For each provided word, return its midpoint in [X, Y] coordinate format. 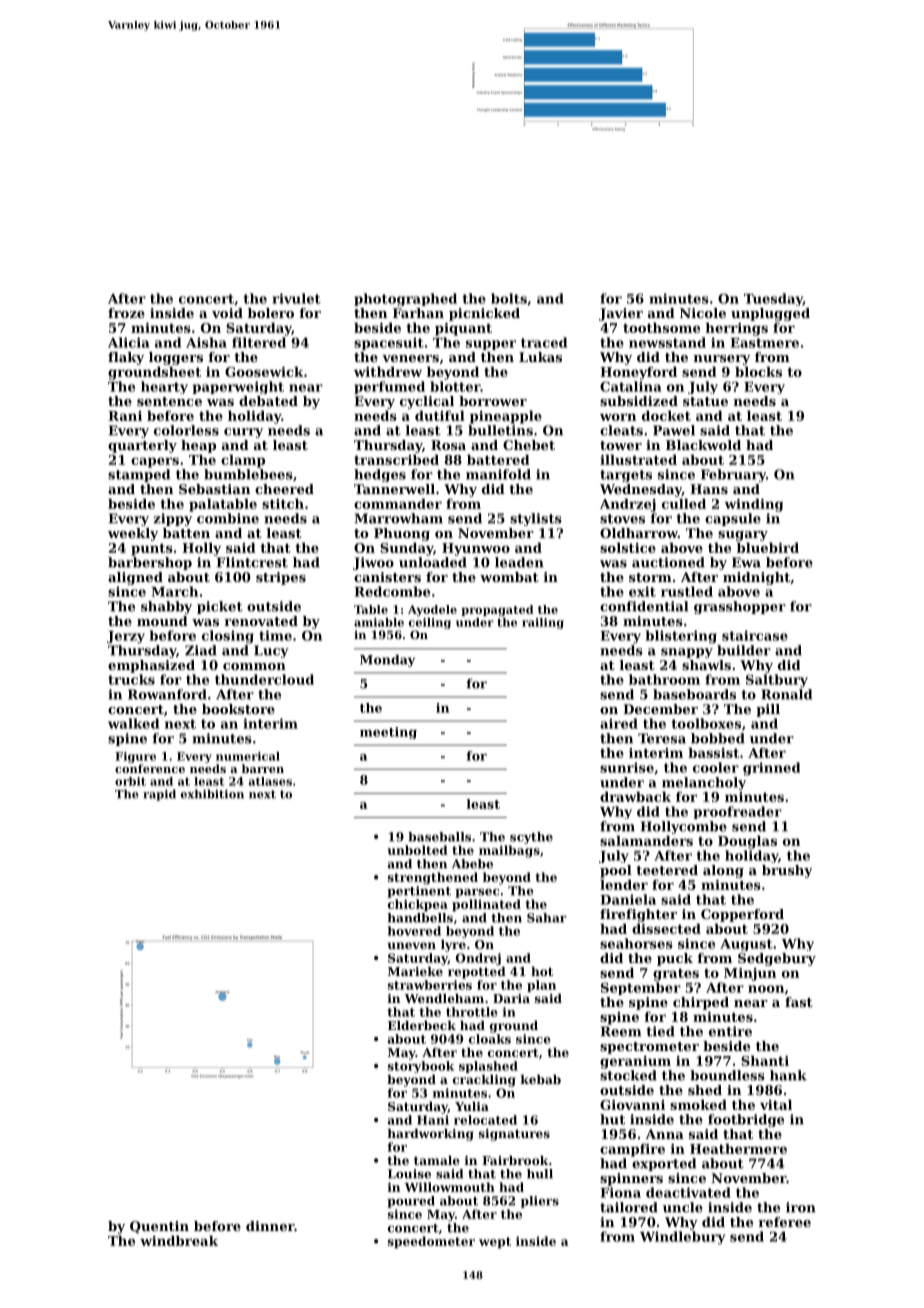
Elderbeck [422, 1025]
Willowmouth [450, 1187]
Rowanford [167, 694]
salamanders [646, 840]
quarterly [142, 446]
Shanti [765, 1060]
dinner [270, 1226]
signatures [514, 1135]
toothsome [661, 327]
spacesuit [389, 343]
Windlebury [682, 1238]
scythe [531, 838]
